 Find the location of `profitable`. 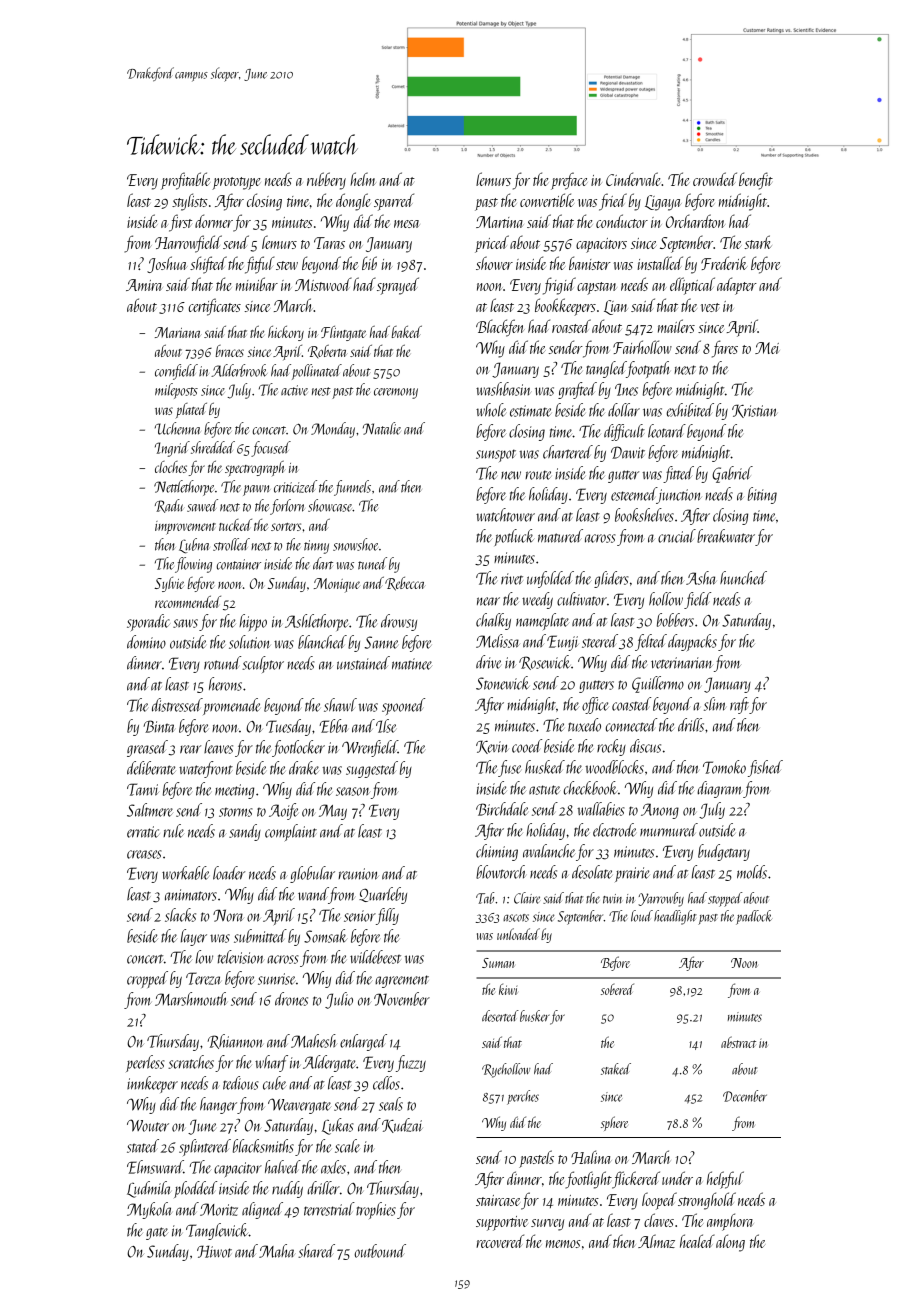

profitable is located at coordinates (185, 181).
